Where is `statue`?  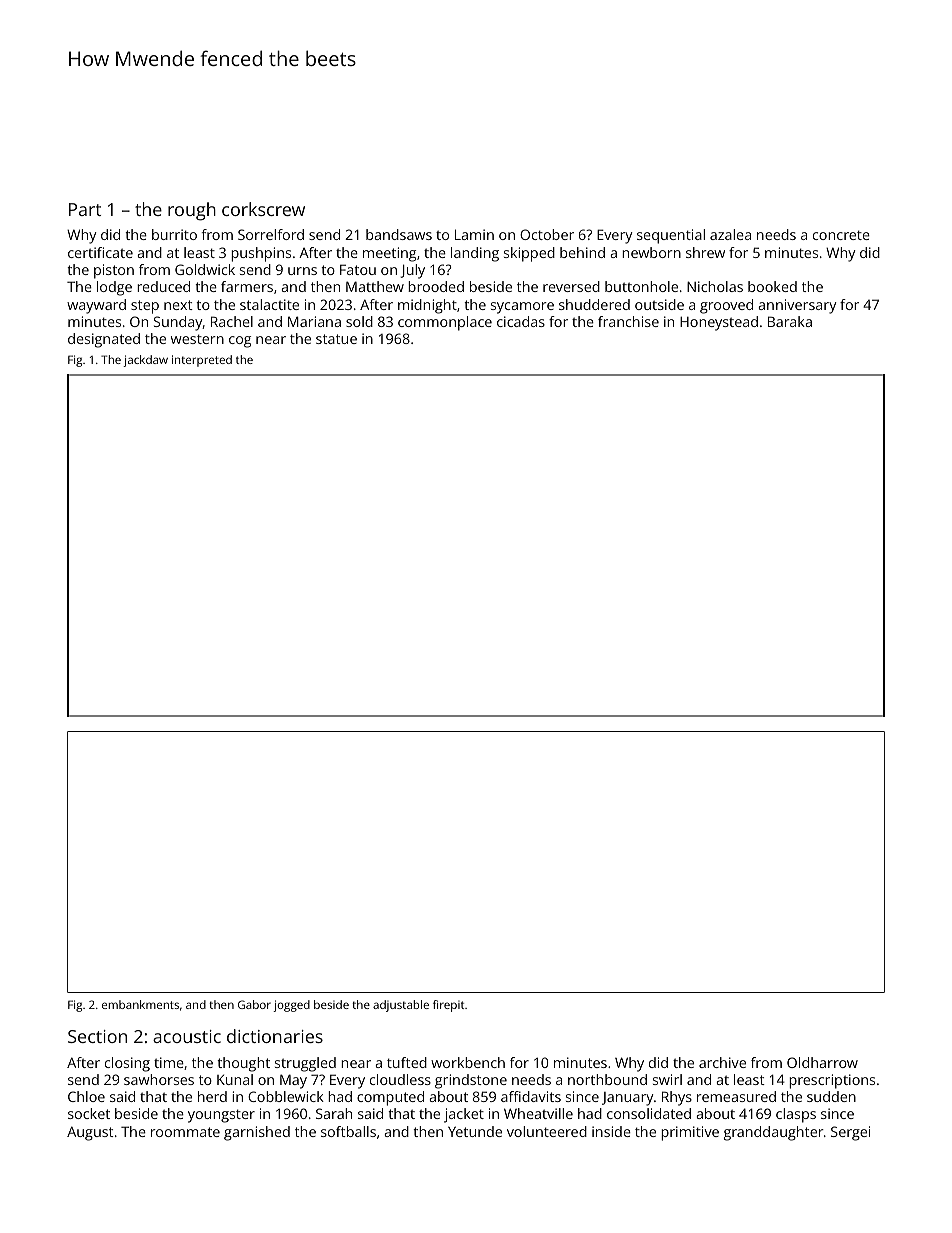 statue is located at coordinates (336, 339).
